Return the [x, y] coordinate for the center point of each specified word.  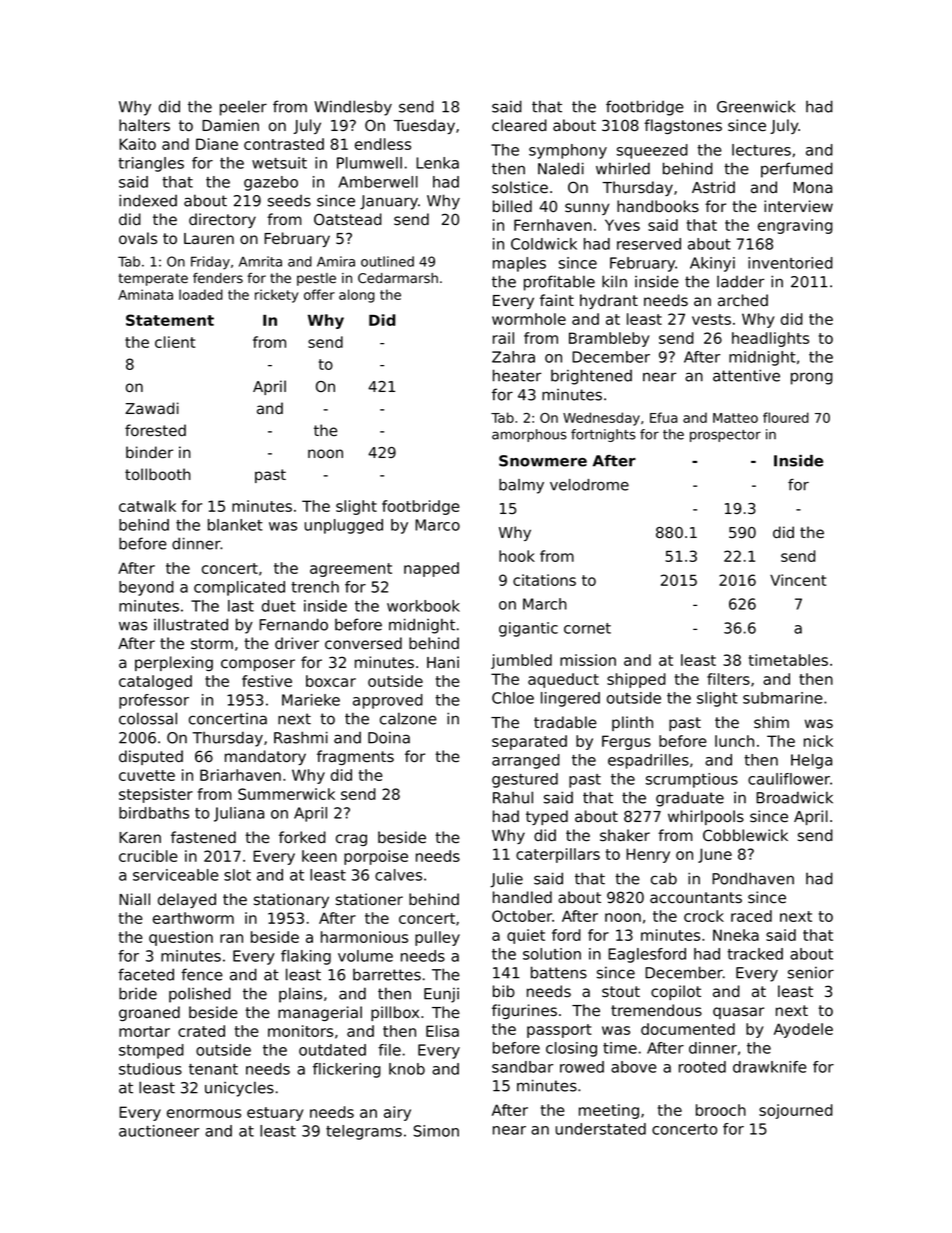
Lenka [437, 163]
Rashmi [301, 737]
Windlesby [353, 108]
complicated [239, 588]
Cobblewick [745, 835]
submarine [783, 698]
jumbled [521, 661]
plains [300, 995]
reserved [649, 244]
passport [559, 1031]
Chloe [513, 698]
